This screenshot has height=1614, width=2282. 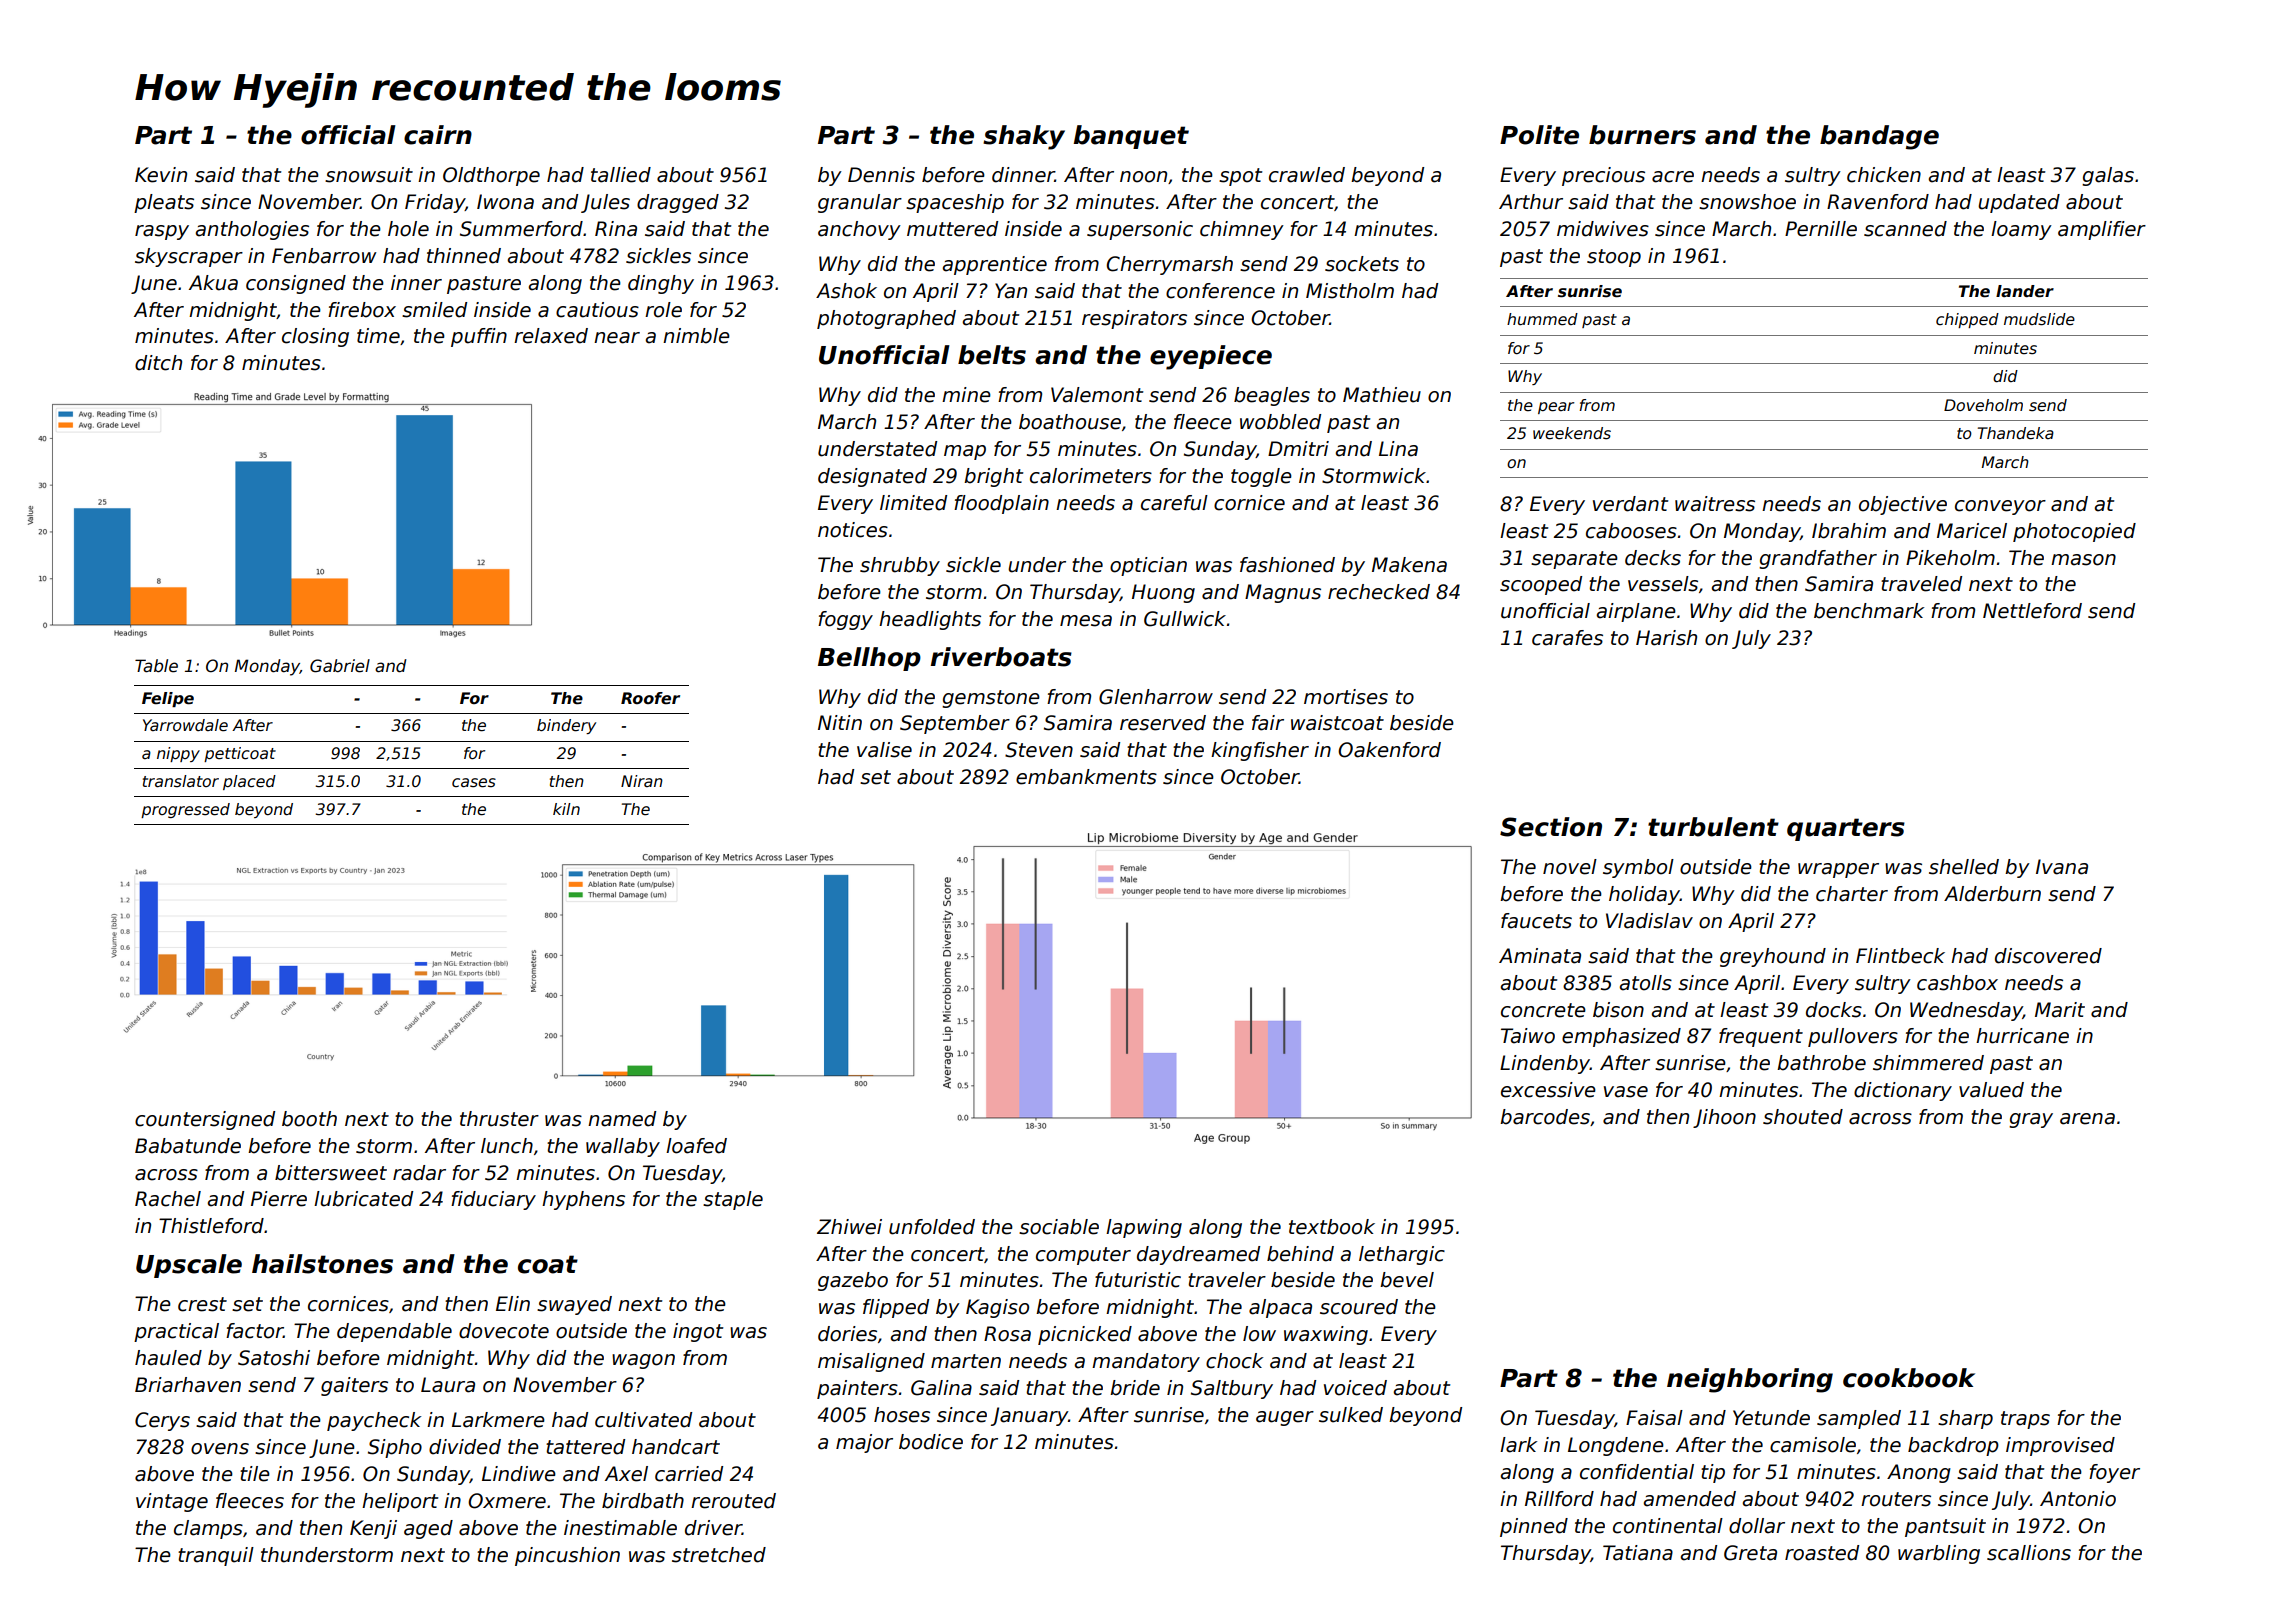 What do you see at coordinates (566, 809) in the screenshot?
I see `kiln` at bounding box center [566, 809].
